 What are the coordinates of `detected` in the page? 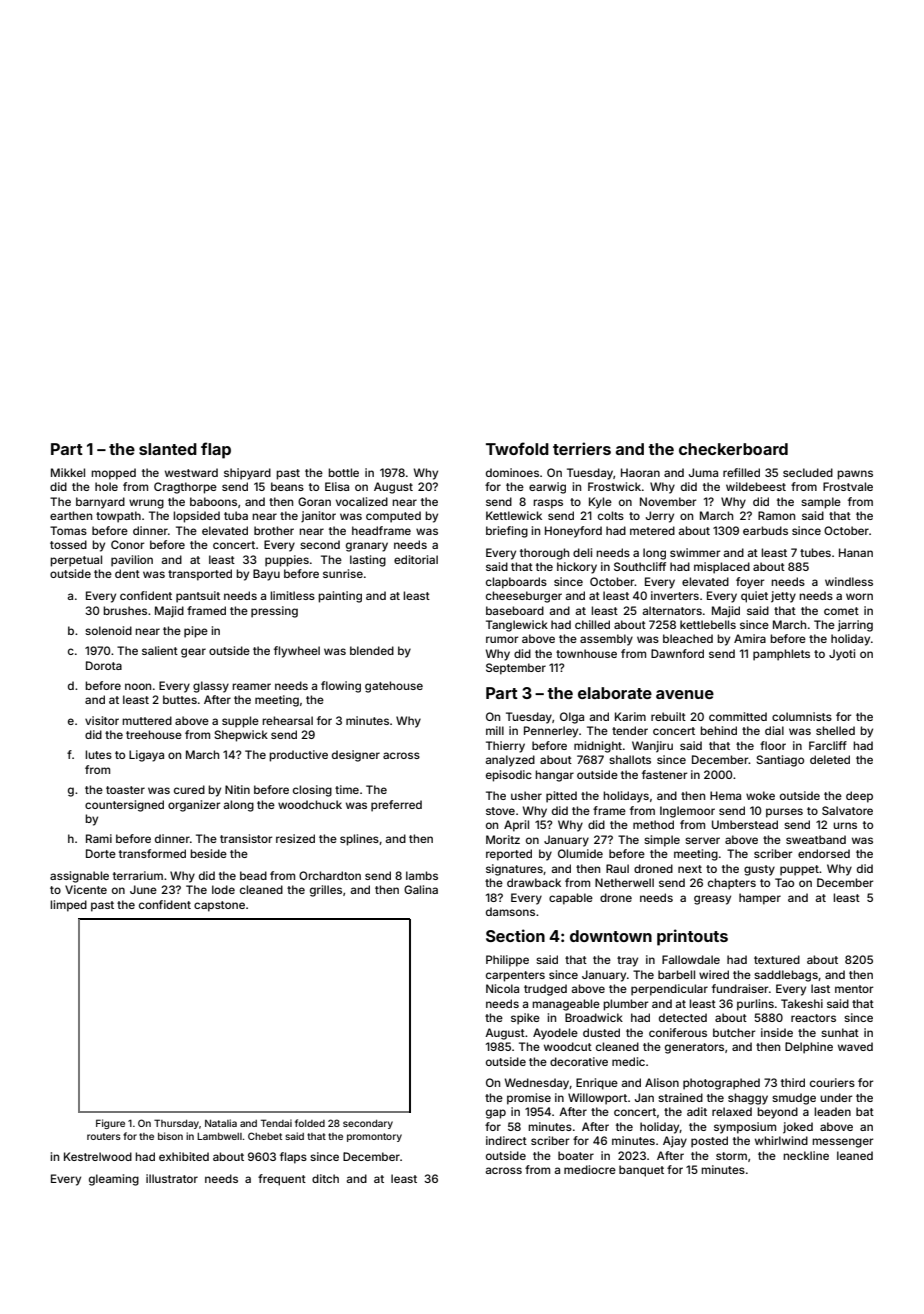 It's located at (683, 1017).
